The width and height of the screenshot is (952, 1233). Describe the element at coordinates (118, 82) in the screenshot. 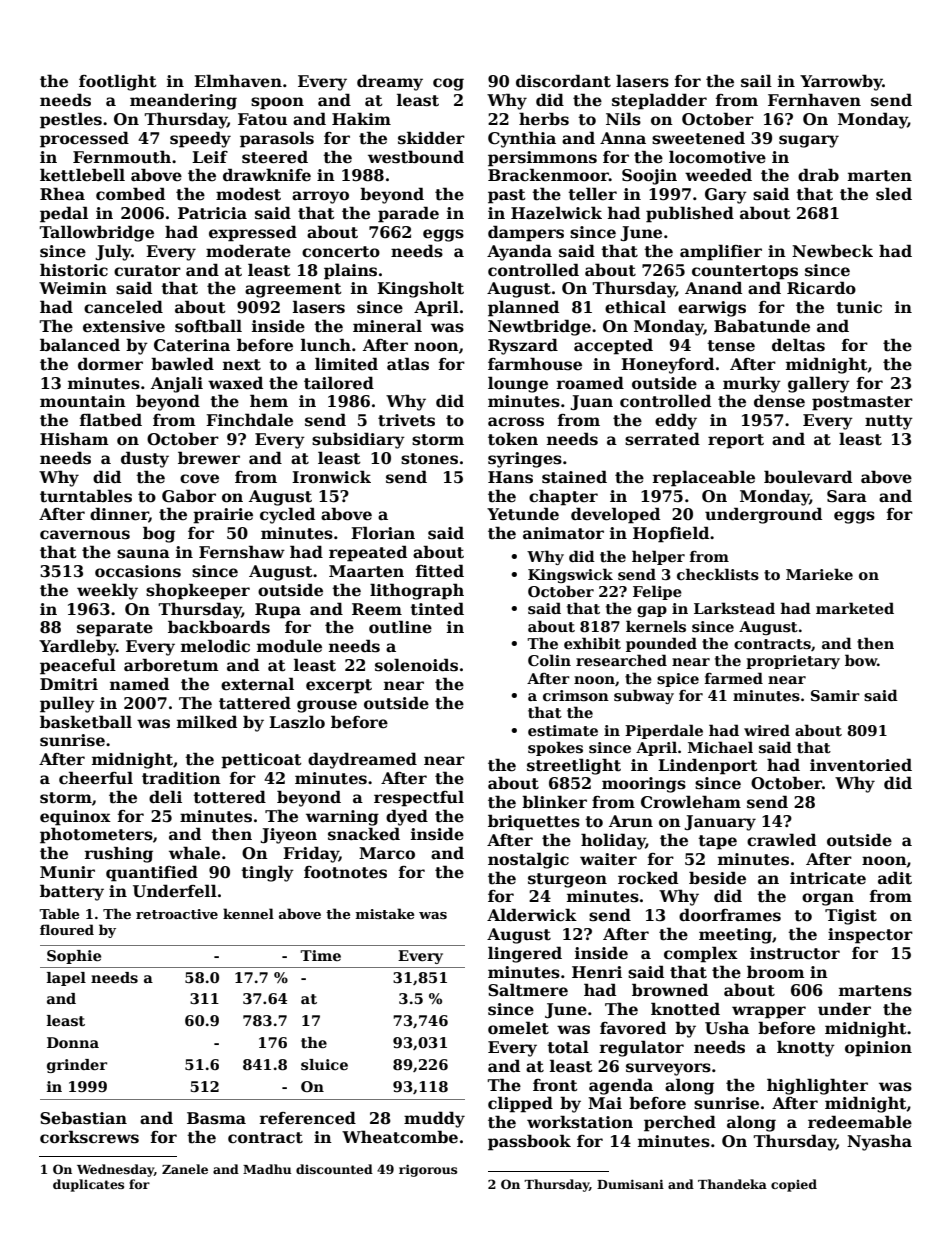

I see `footlight` at that location.
